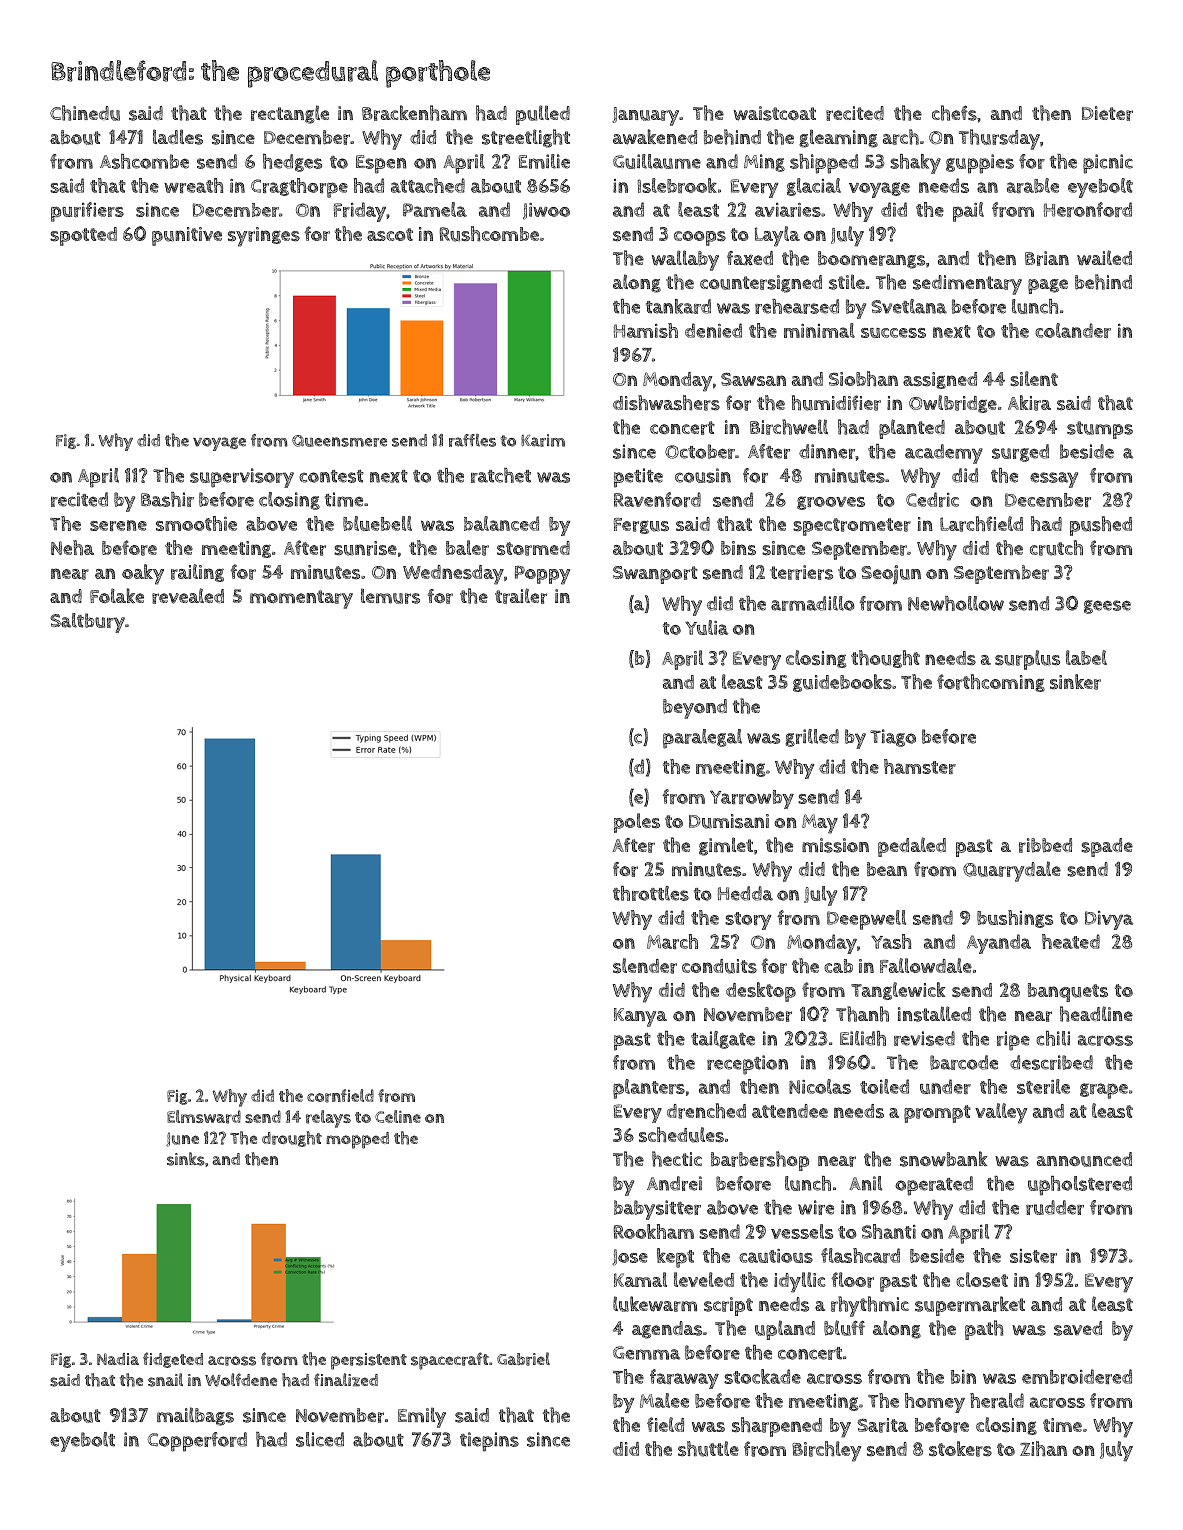 The height and width of the screenshot is (1530, 1183). Describe the element at coordinates (204, 1117) in the screenshot. I see `Elmsward` at that location.
